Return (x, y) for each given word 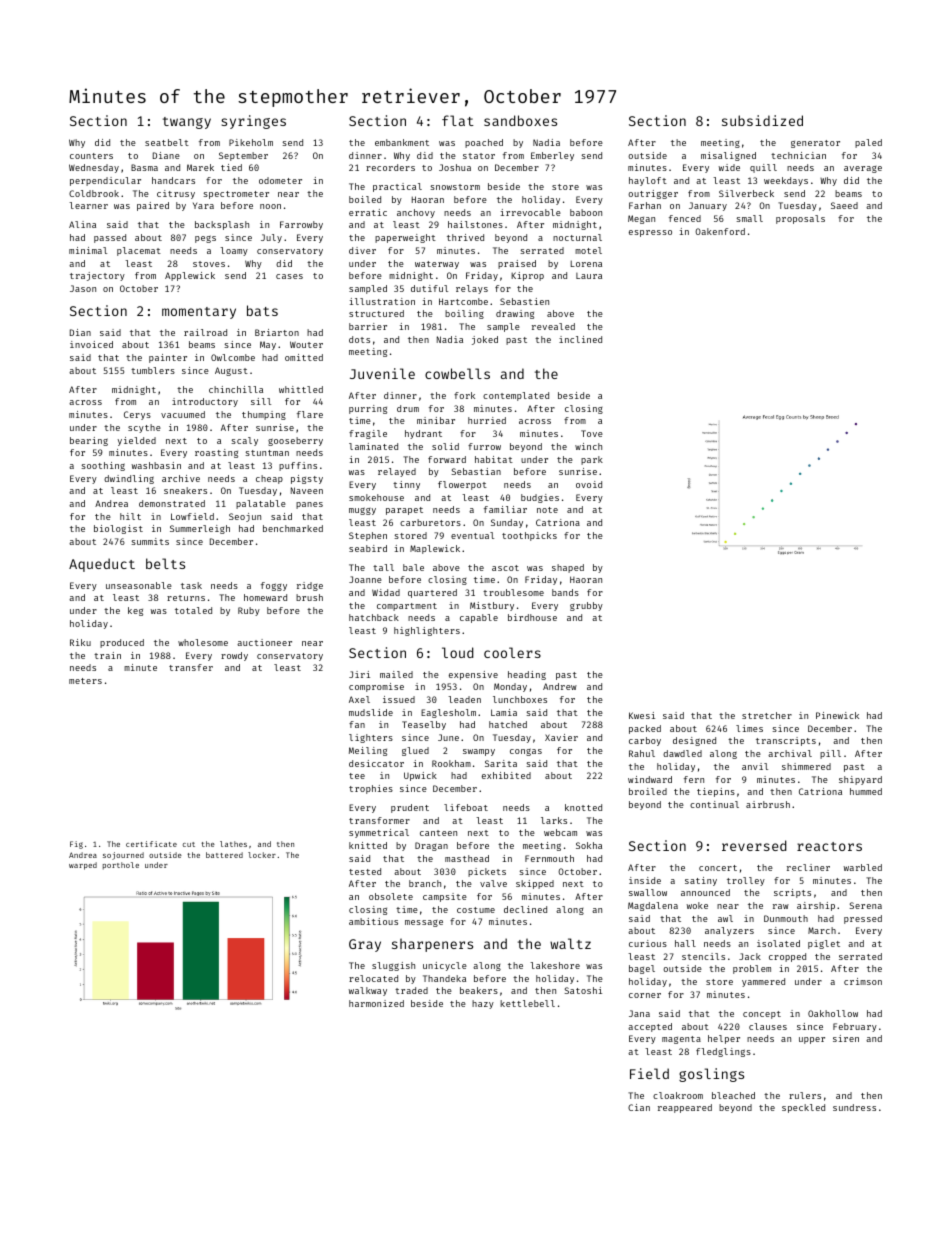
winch (588, 446)
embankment (402, 142)
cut (189, 844)
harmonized (376, 1003)
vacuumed (183, 414)
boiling (464, 314)
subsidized (762, 120)
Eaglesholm (448, 713)
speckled (803, 1108)
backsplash (222, 225)
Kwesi (642, 715)
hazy (483, 1004)
